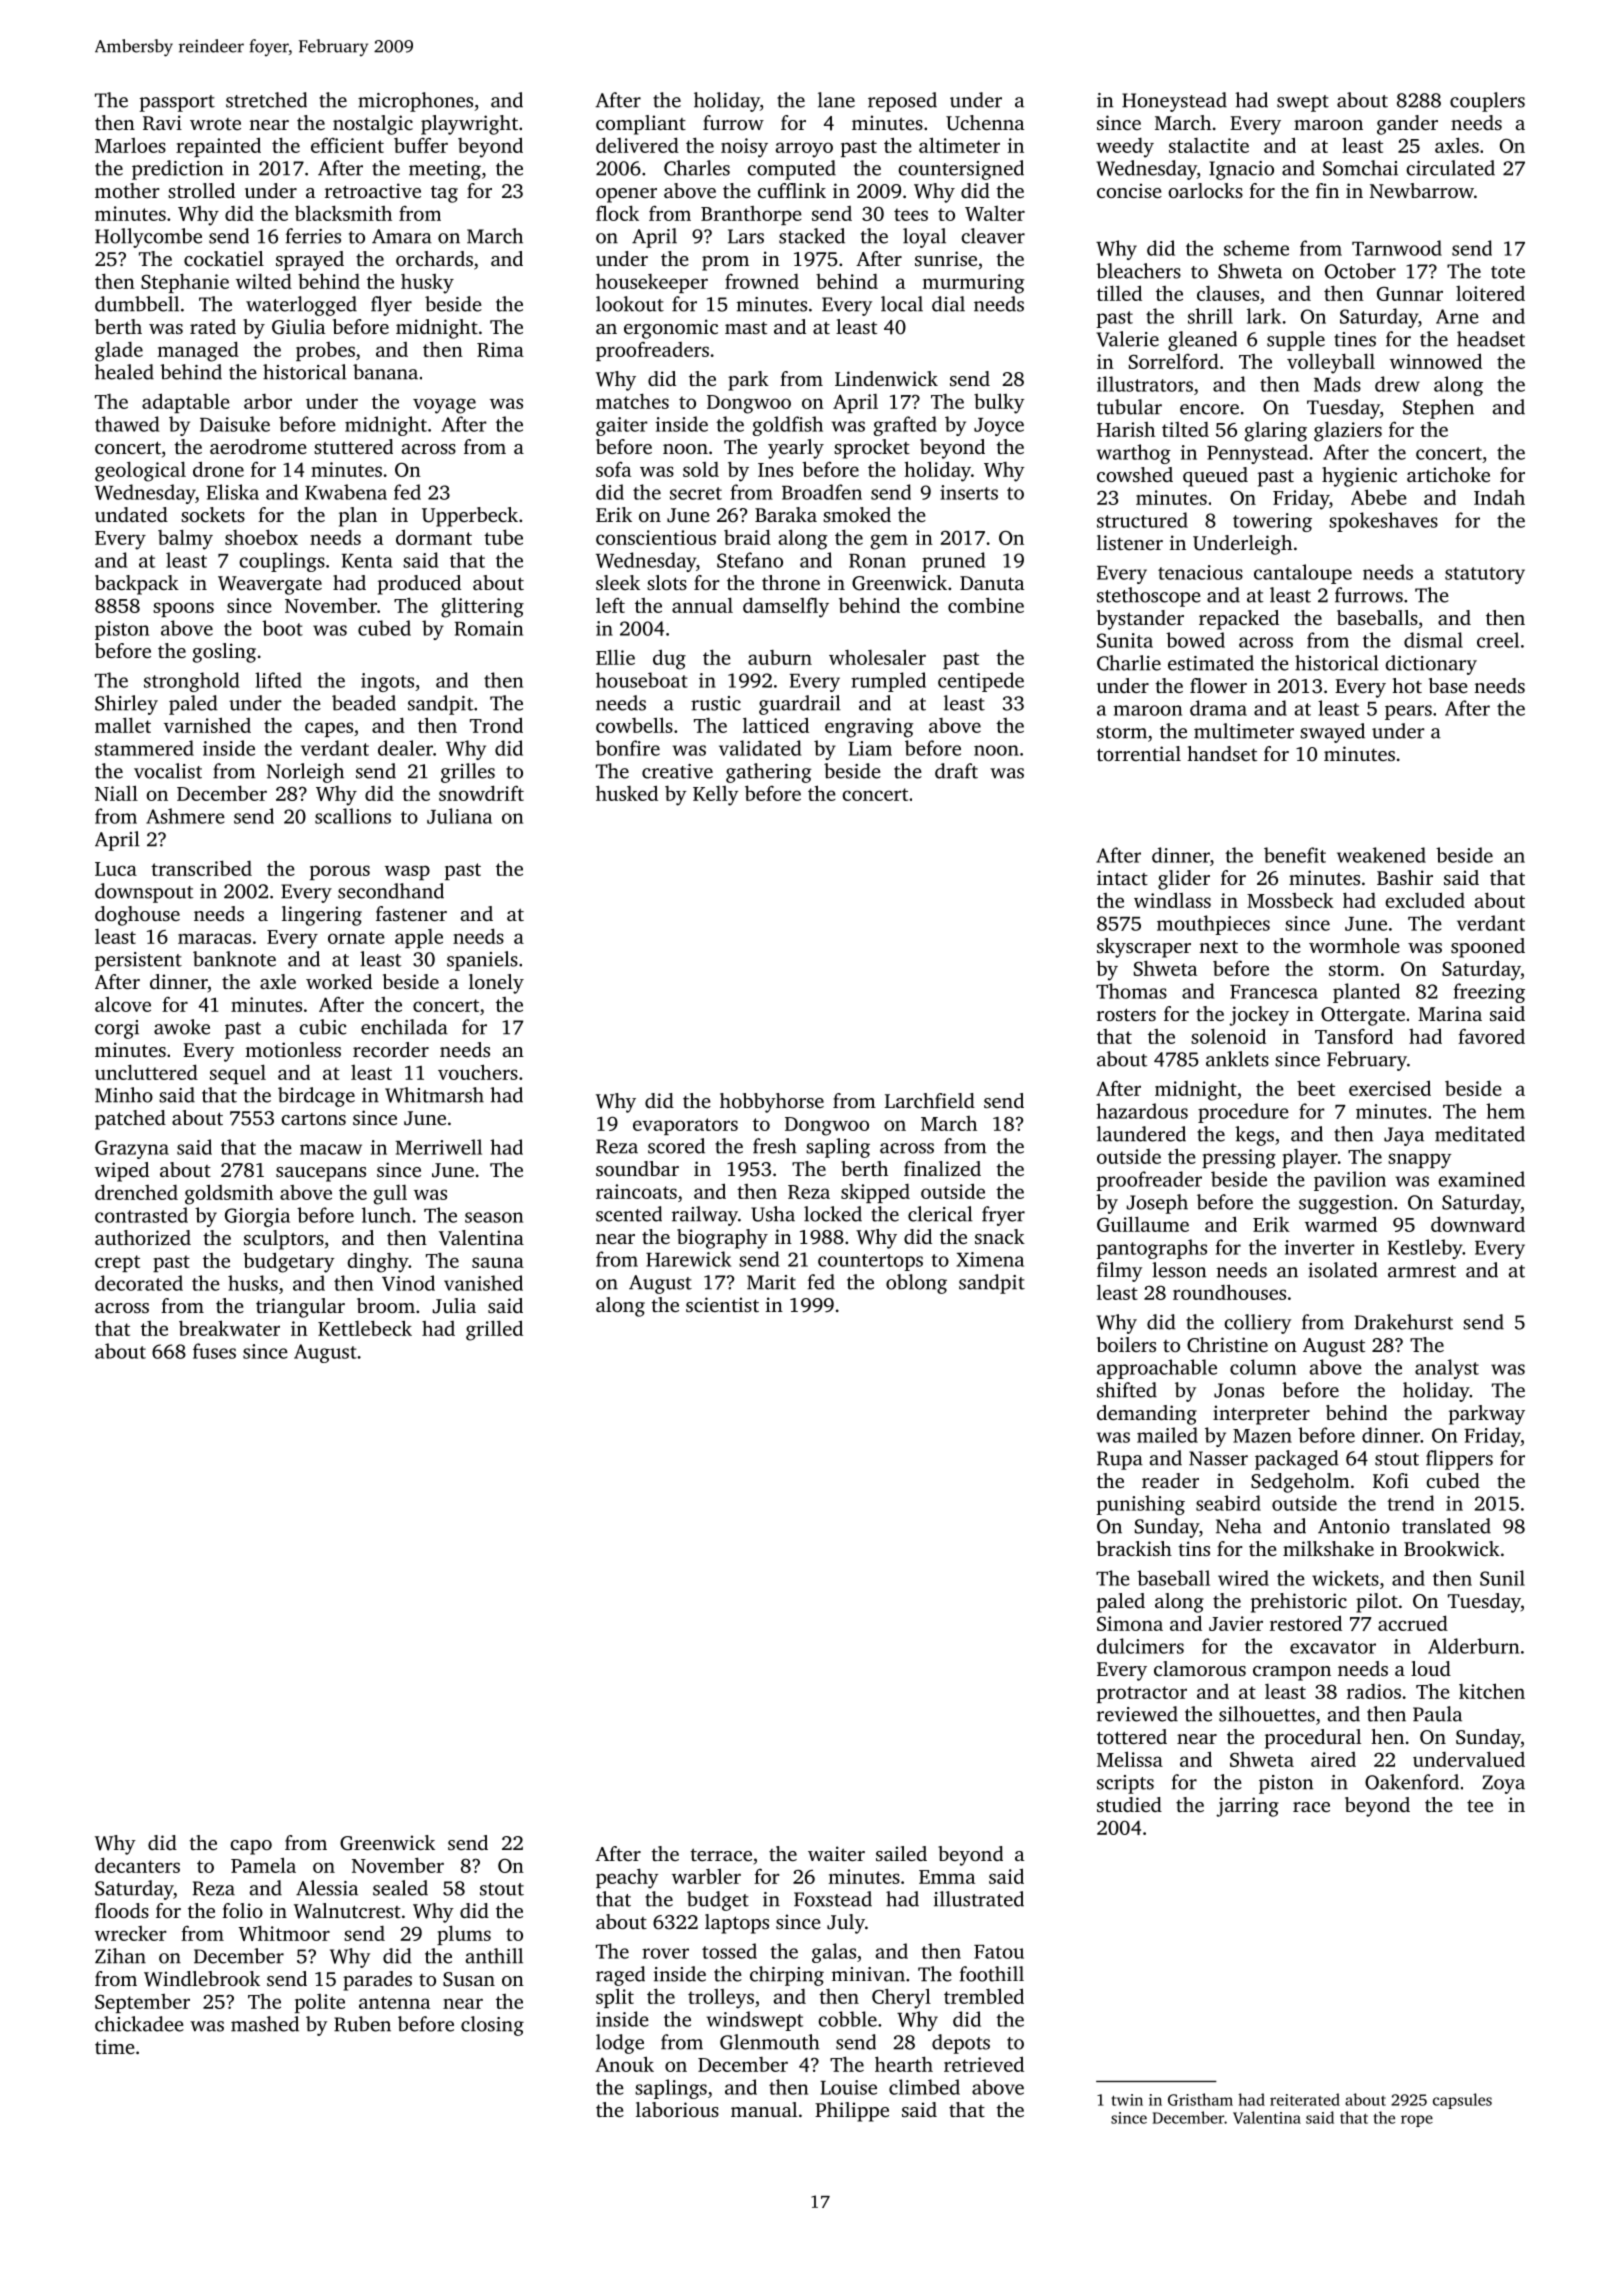  What do you see at coordinates (677, 2109) in the image?
I see `laborious` at bounding box center [677, 2109].
